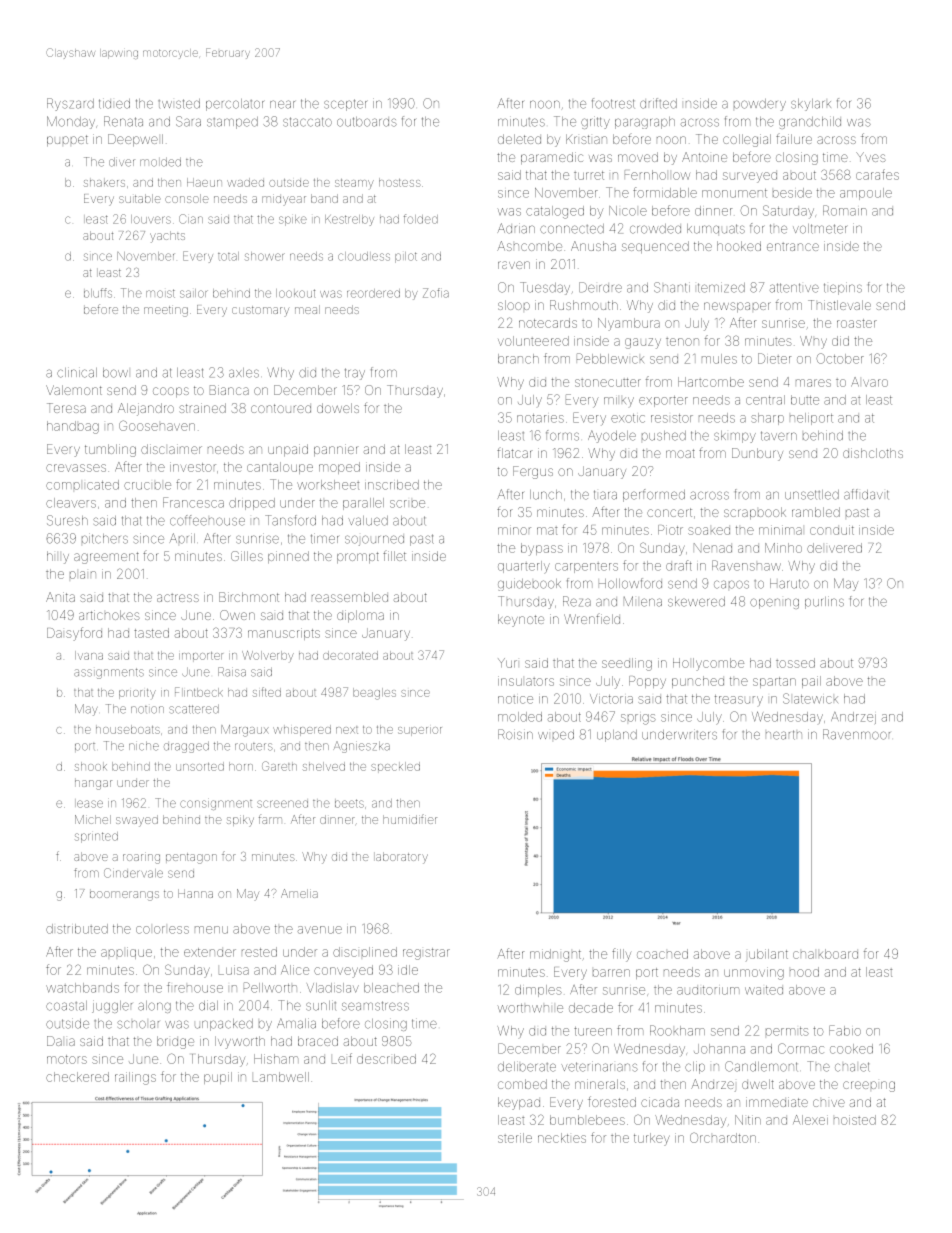  Describe the element at coordinates (260, 311) in the screenshot. I see `customary` at that location.
